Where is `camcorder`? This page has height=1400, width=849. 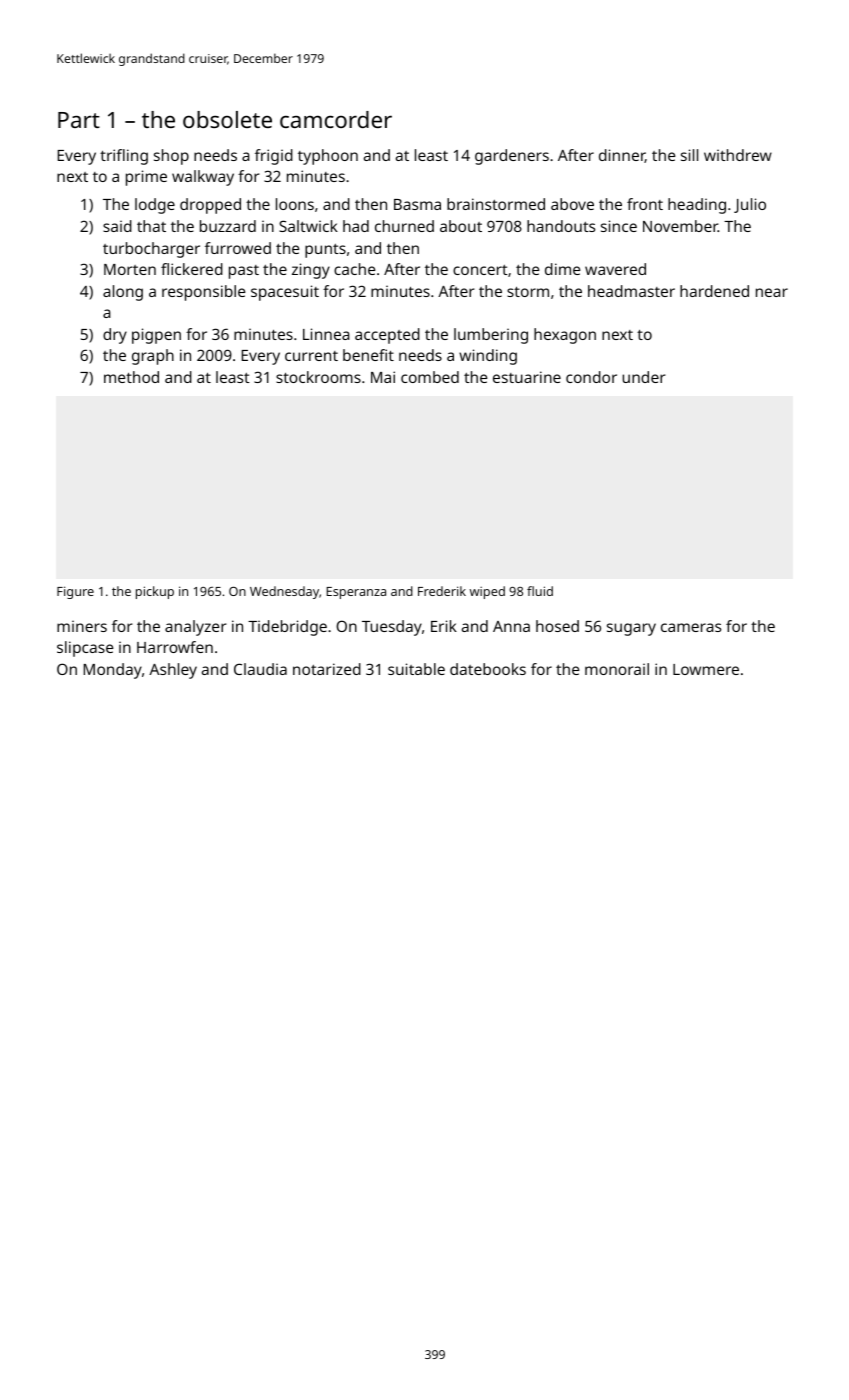
camcorder is located at coordinates (336, 119).
